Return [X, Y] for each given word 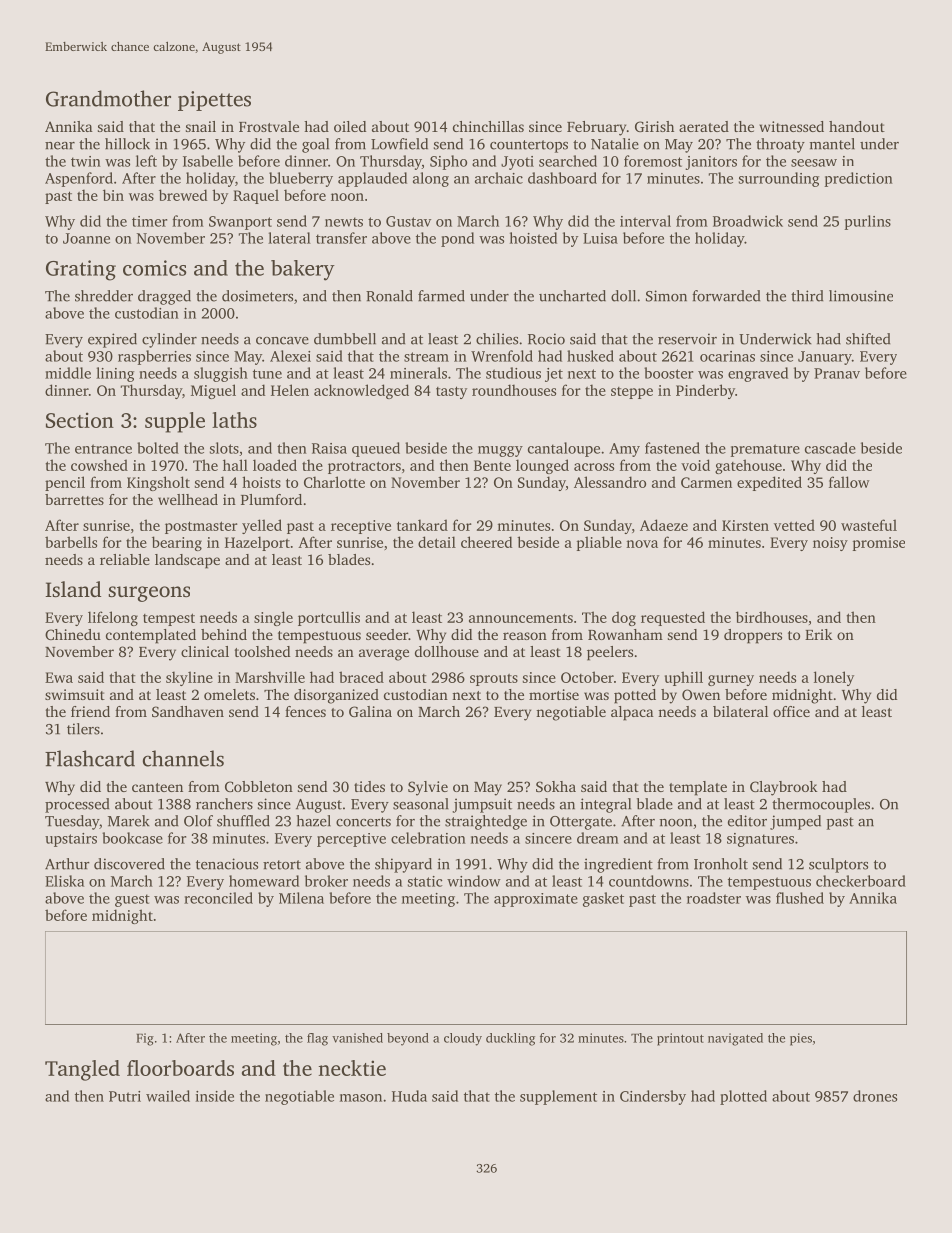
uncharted [572, 296]
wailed [168, 1096]
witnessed [791, 126]
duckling [510, 1039]
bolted [158, 448]
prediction [858, 179]
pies [801, 1039]
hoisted [533, 238]
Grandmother [108, 98]
